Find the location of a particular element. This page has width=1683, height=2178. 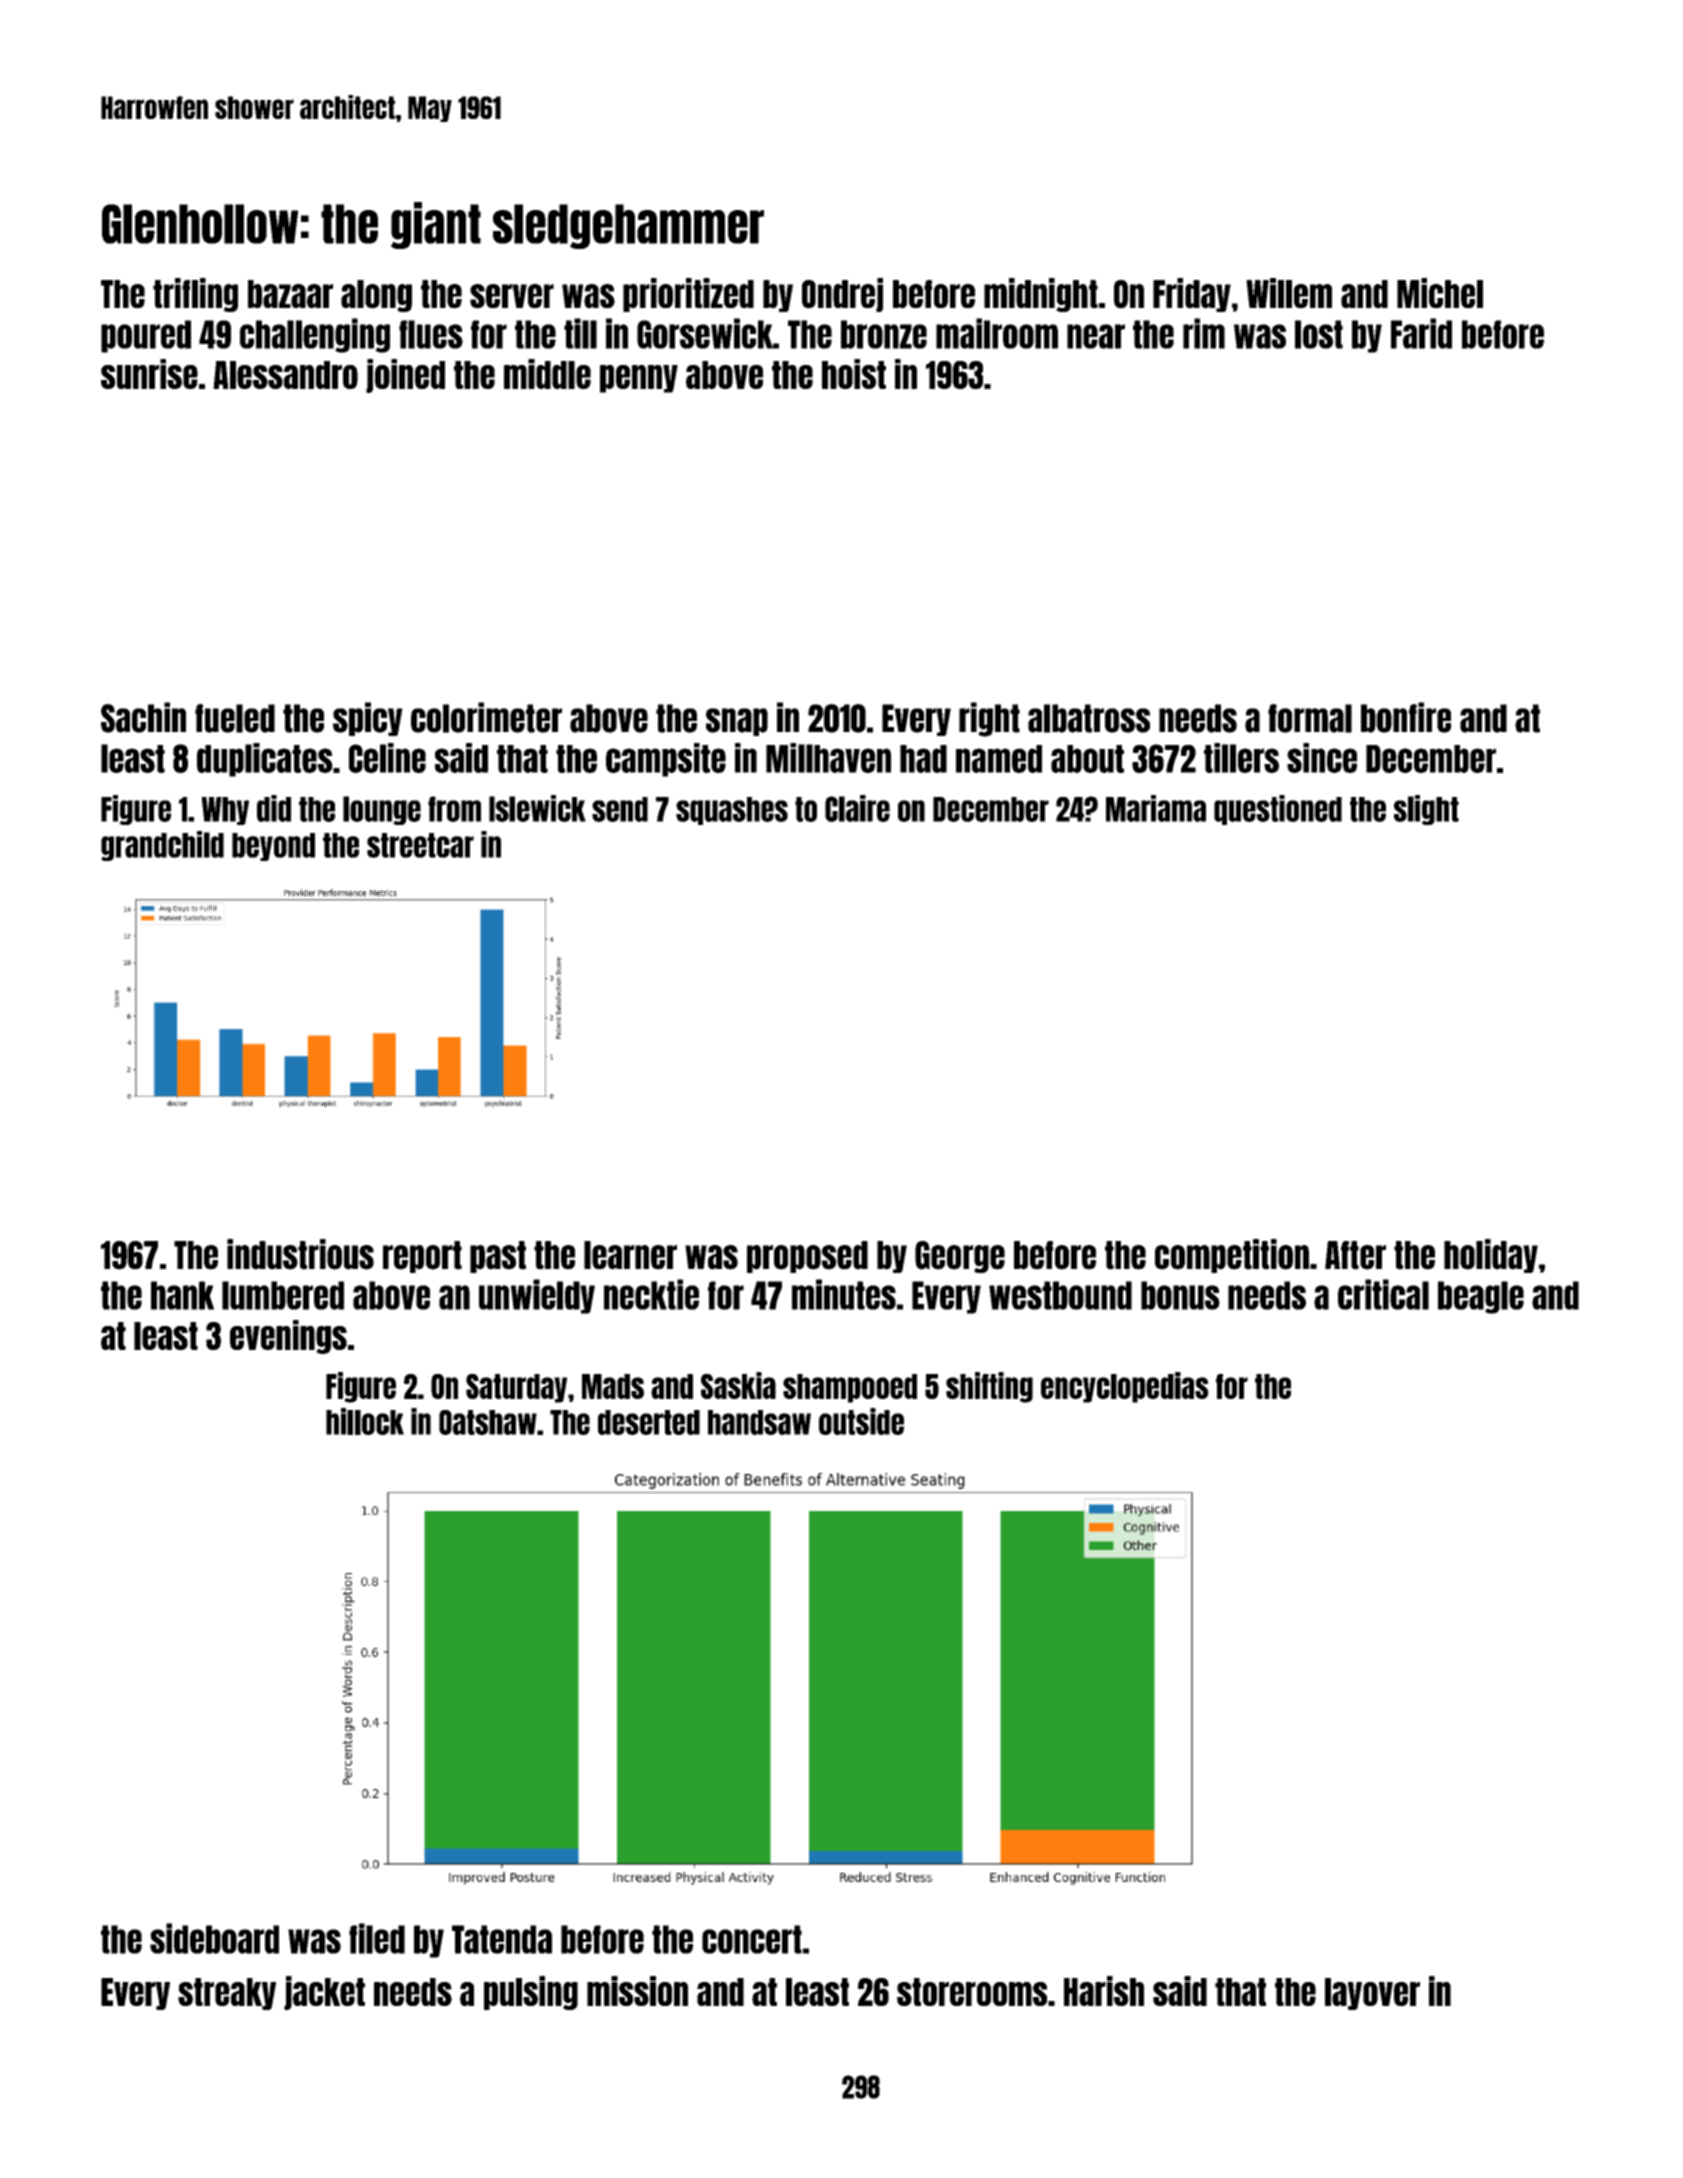

squashes is located at coordinates (732, 811).
